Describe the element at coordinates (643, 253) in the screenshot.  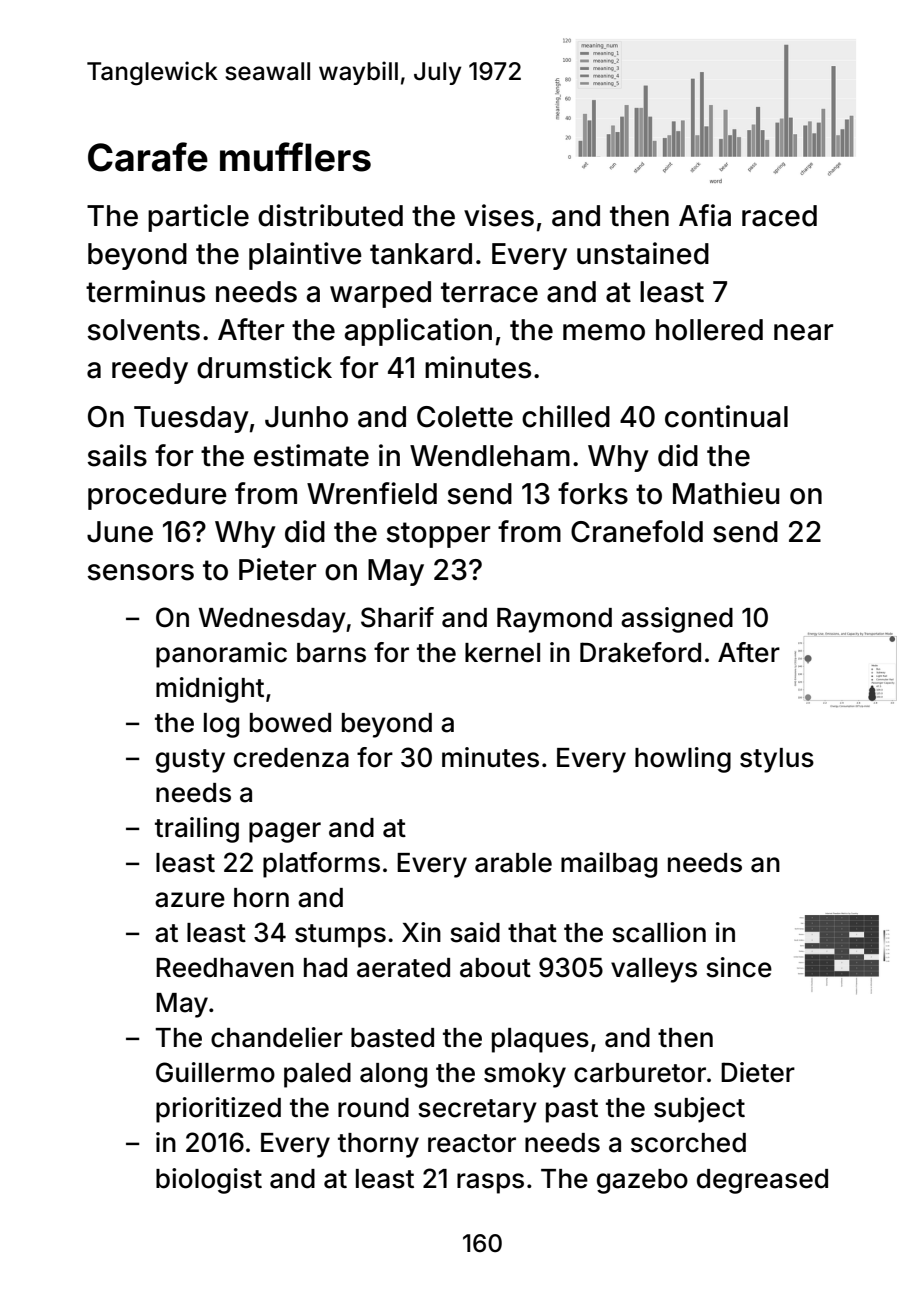
I see `unstained` at that location.
